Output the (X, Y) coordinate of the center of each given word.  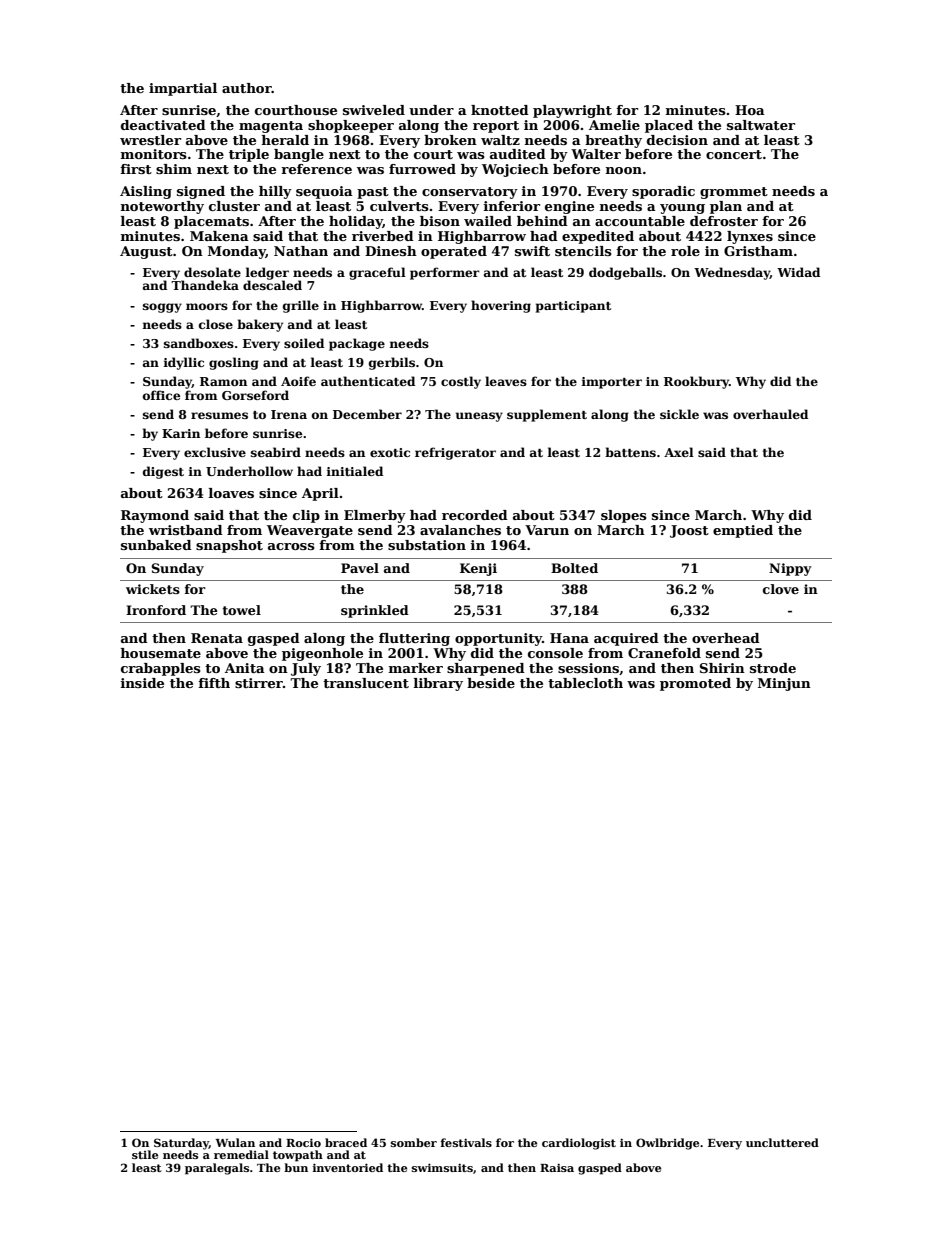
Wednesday (732, 273)
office (161, 395)
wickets (153, 589)
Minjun (784, 684)
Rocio (303, 1142)
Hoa (750, 110)
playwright (572, 111)
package (357, 344)
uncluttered (782, 1142)
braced (346, 1142)
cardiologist (579, 1144)
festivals (466, 1142)
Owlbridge (667, 1144)
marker (416, 668)
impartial (183, 89)
